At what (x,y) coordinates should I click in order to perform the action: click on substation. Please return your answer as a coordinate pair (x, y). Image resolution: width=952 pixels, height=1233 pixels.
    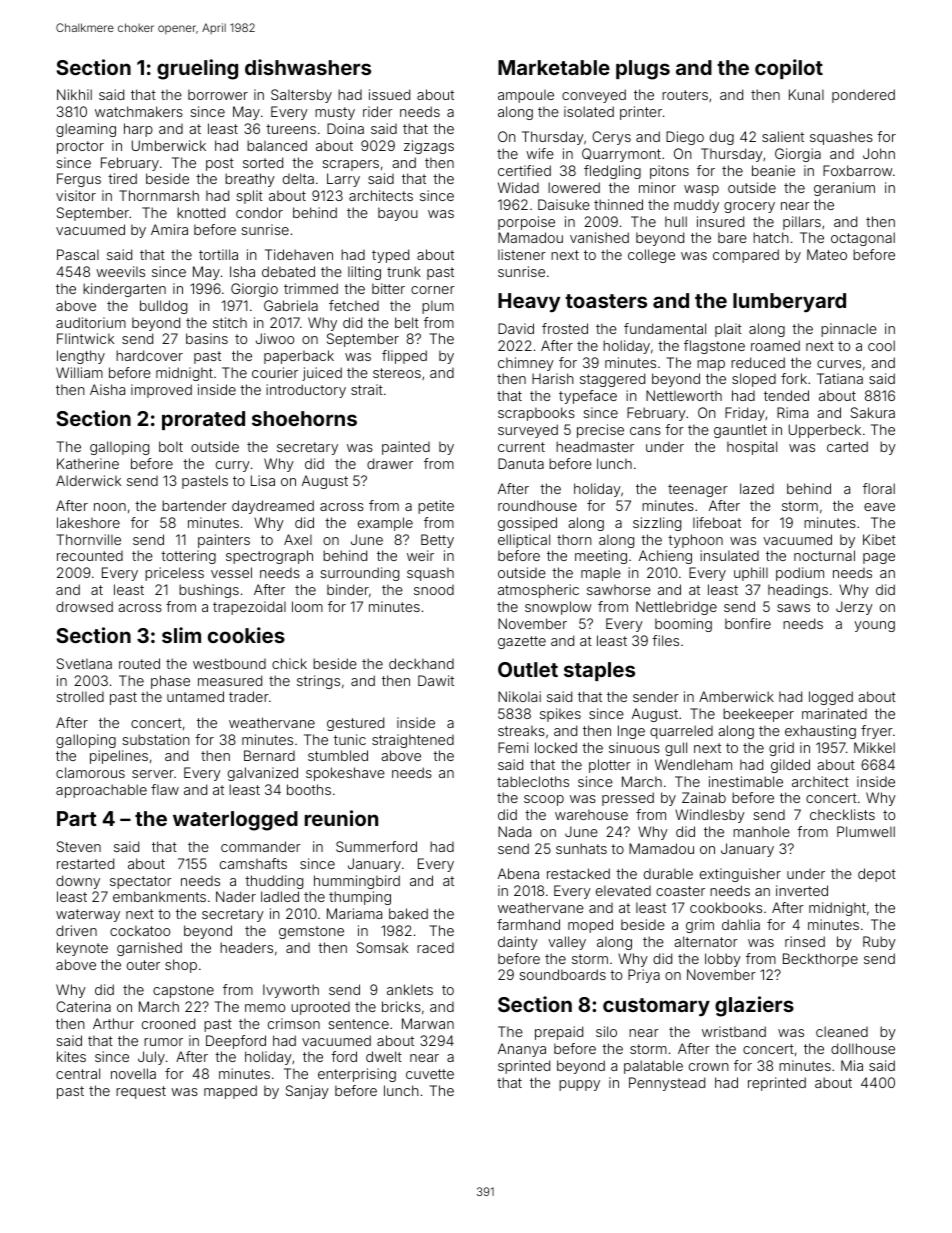
    Looking at the image, I should click on (156, 739).
